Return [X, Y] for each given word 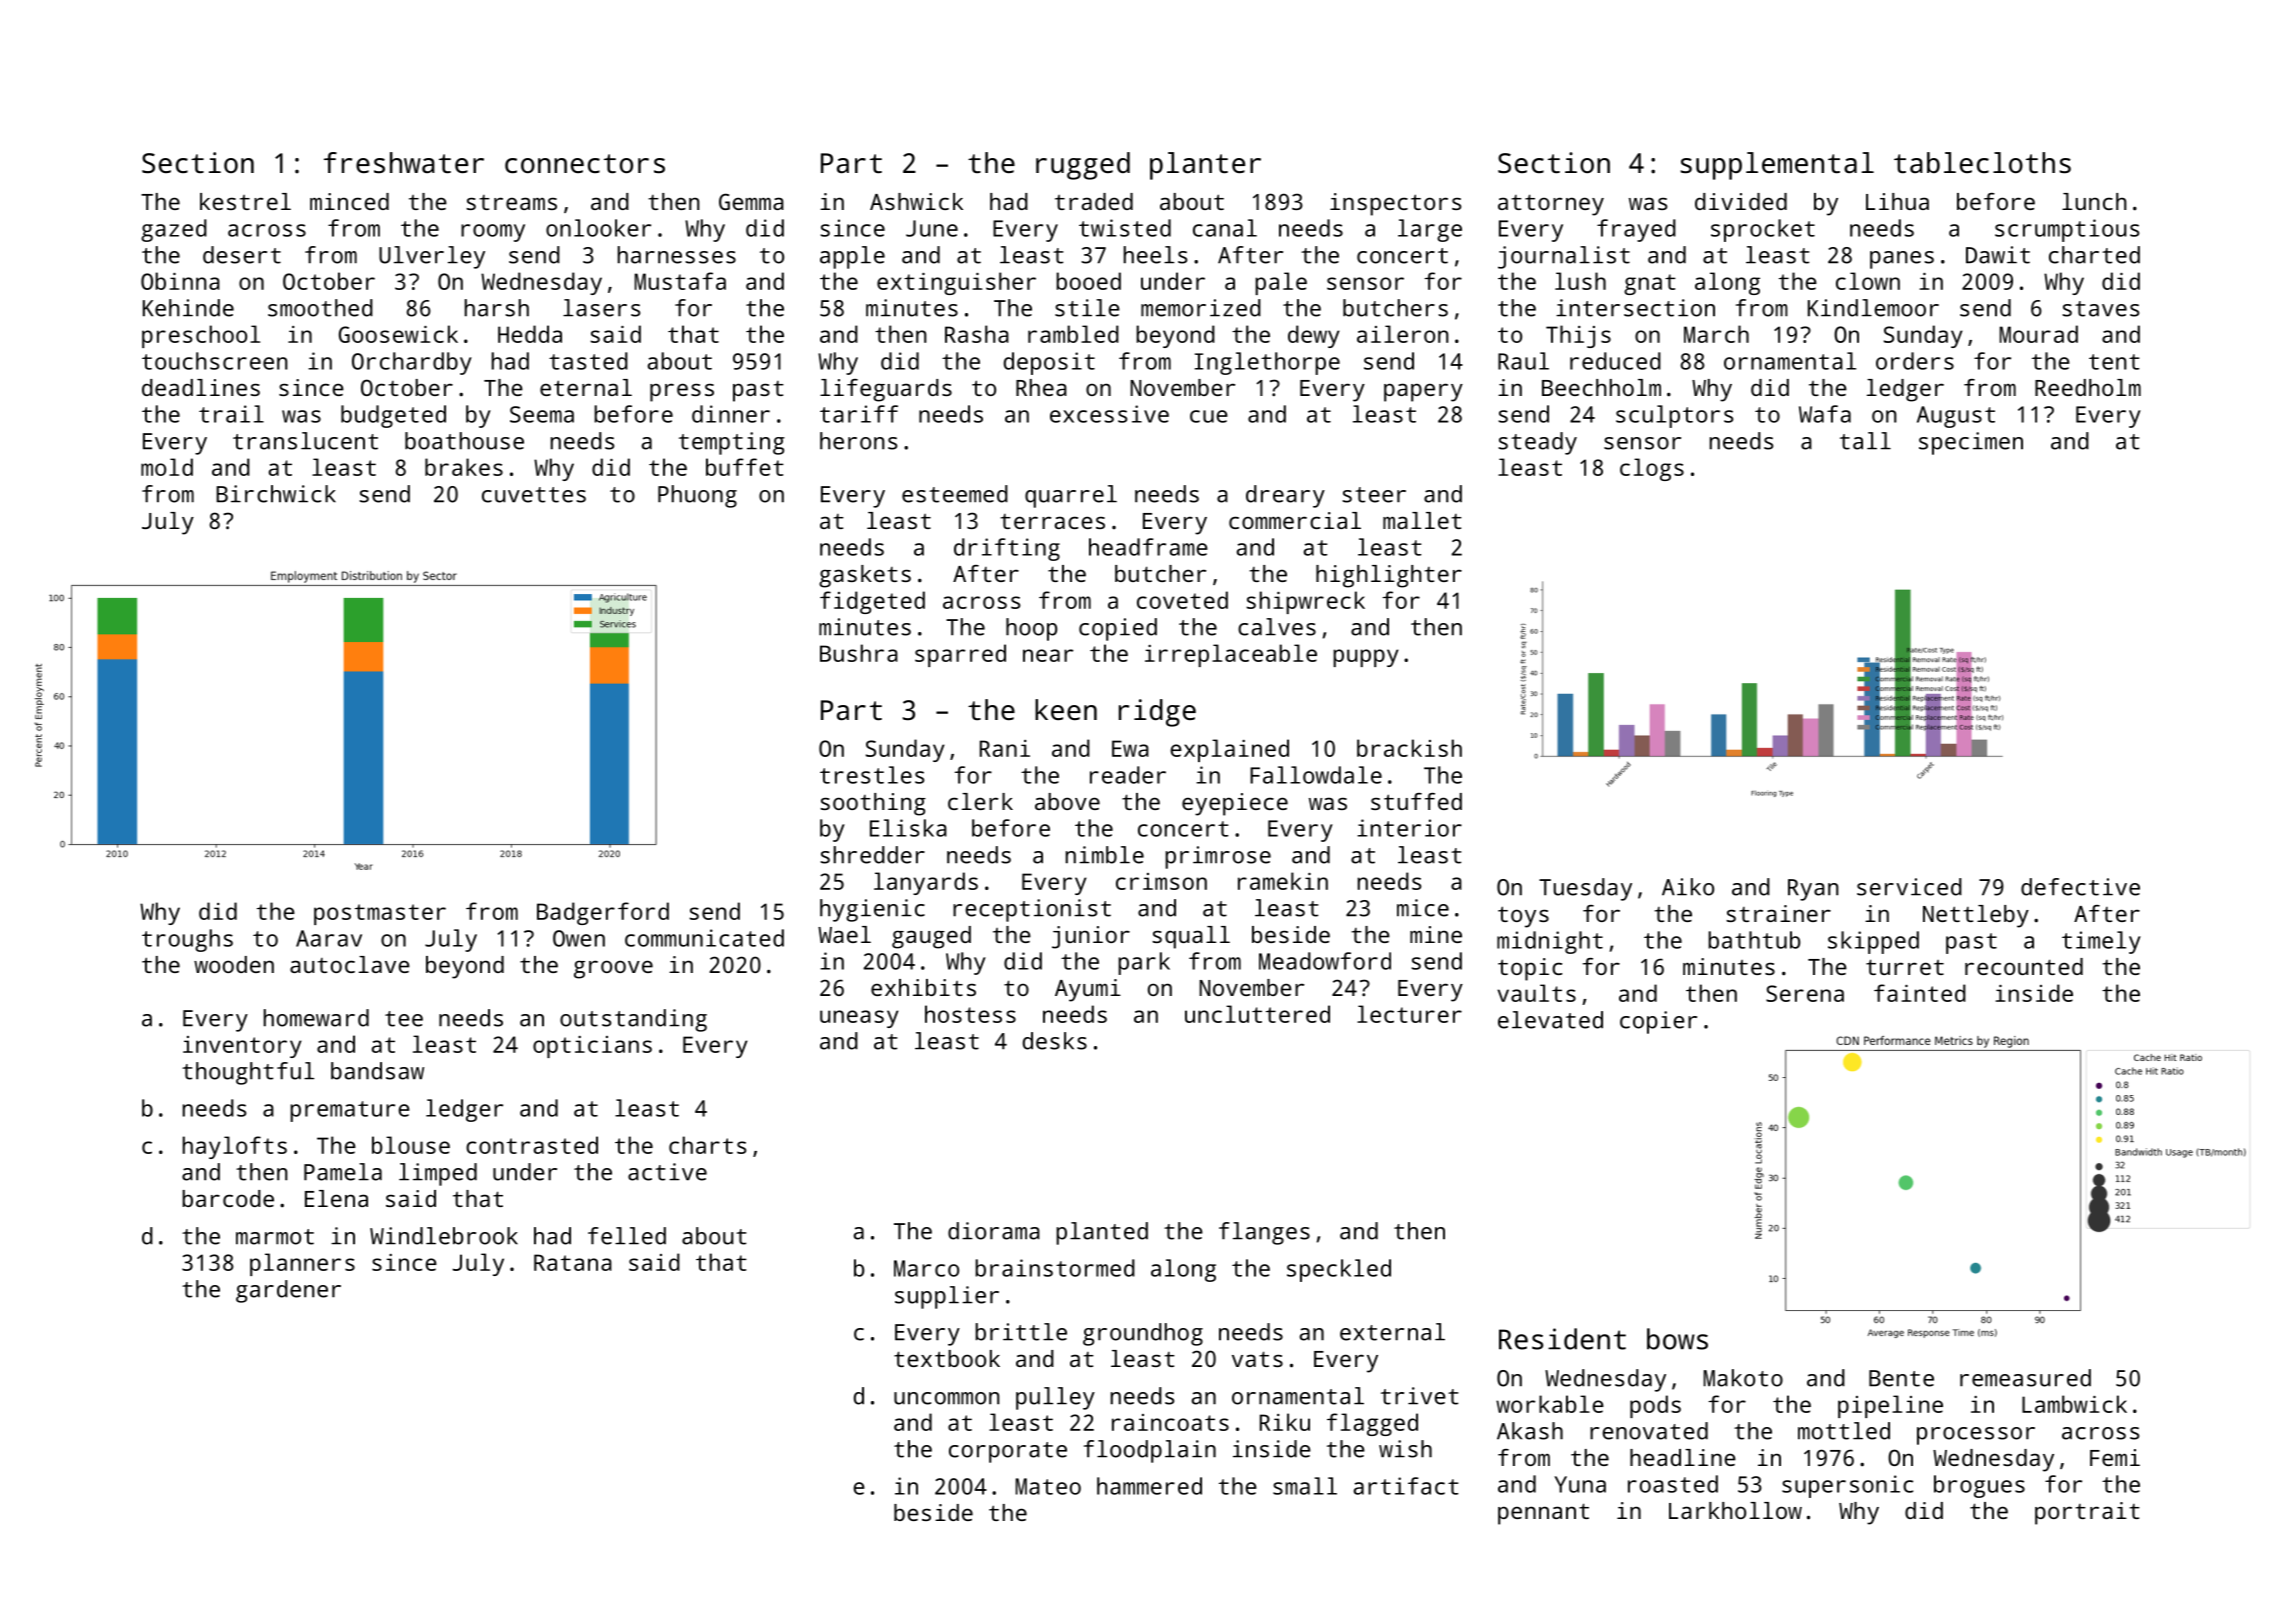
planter [1205, 166]
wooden [234, 964]
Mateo [1048, 1486]
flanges [1264, 1233]
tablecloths [1982, 163]
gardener [288, 1291]
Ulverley [432, 257]
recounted [2024, 966]
